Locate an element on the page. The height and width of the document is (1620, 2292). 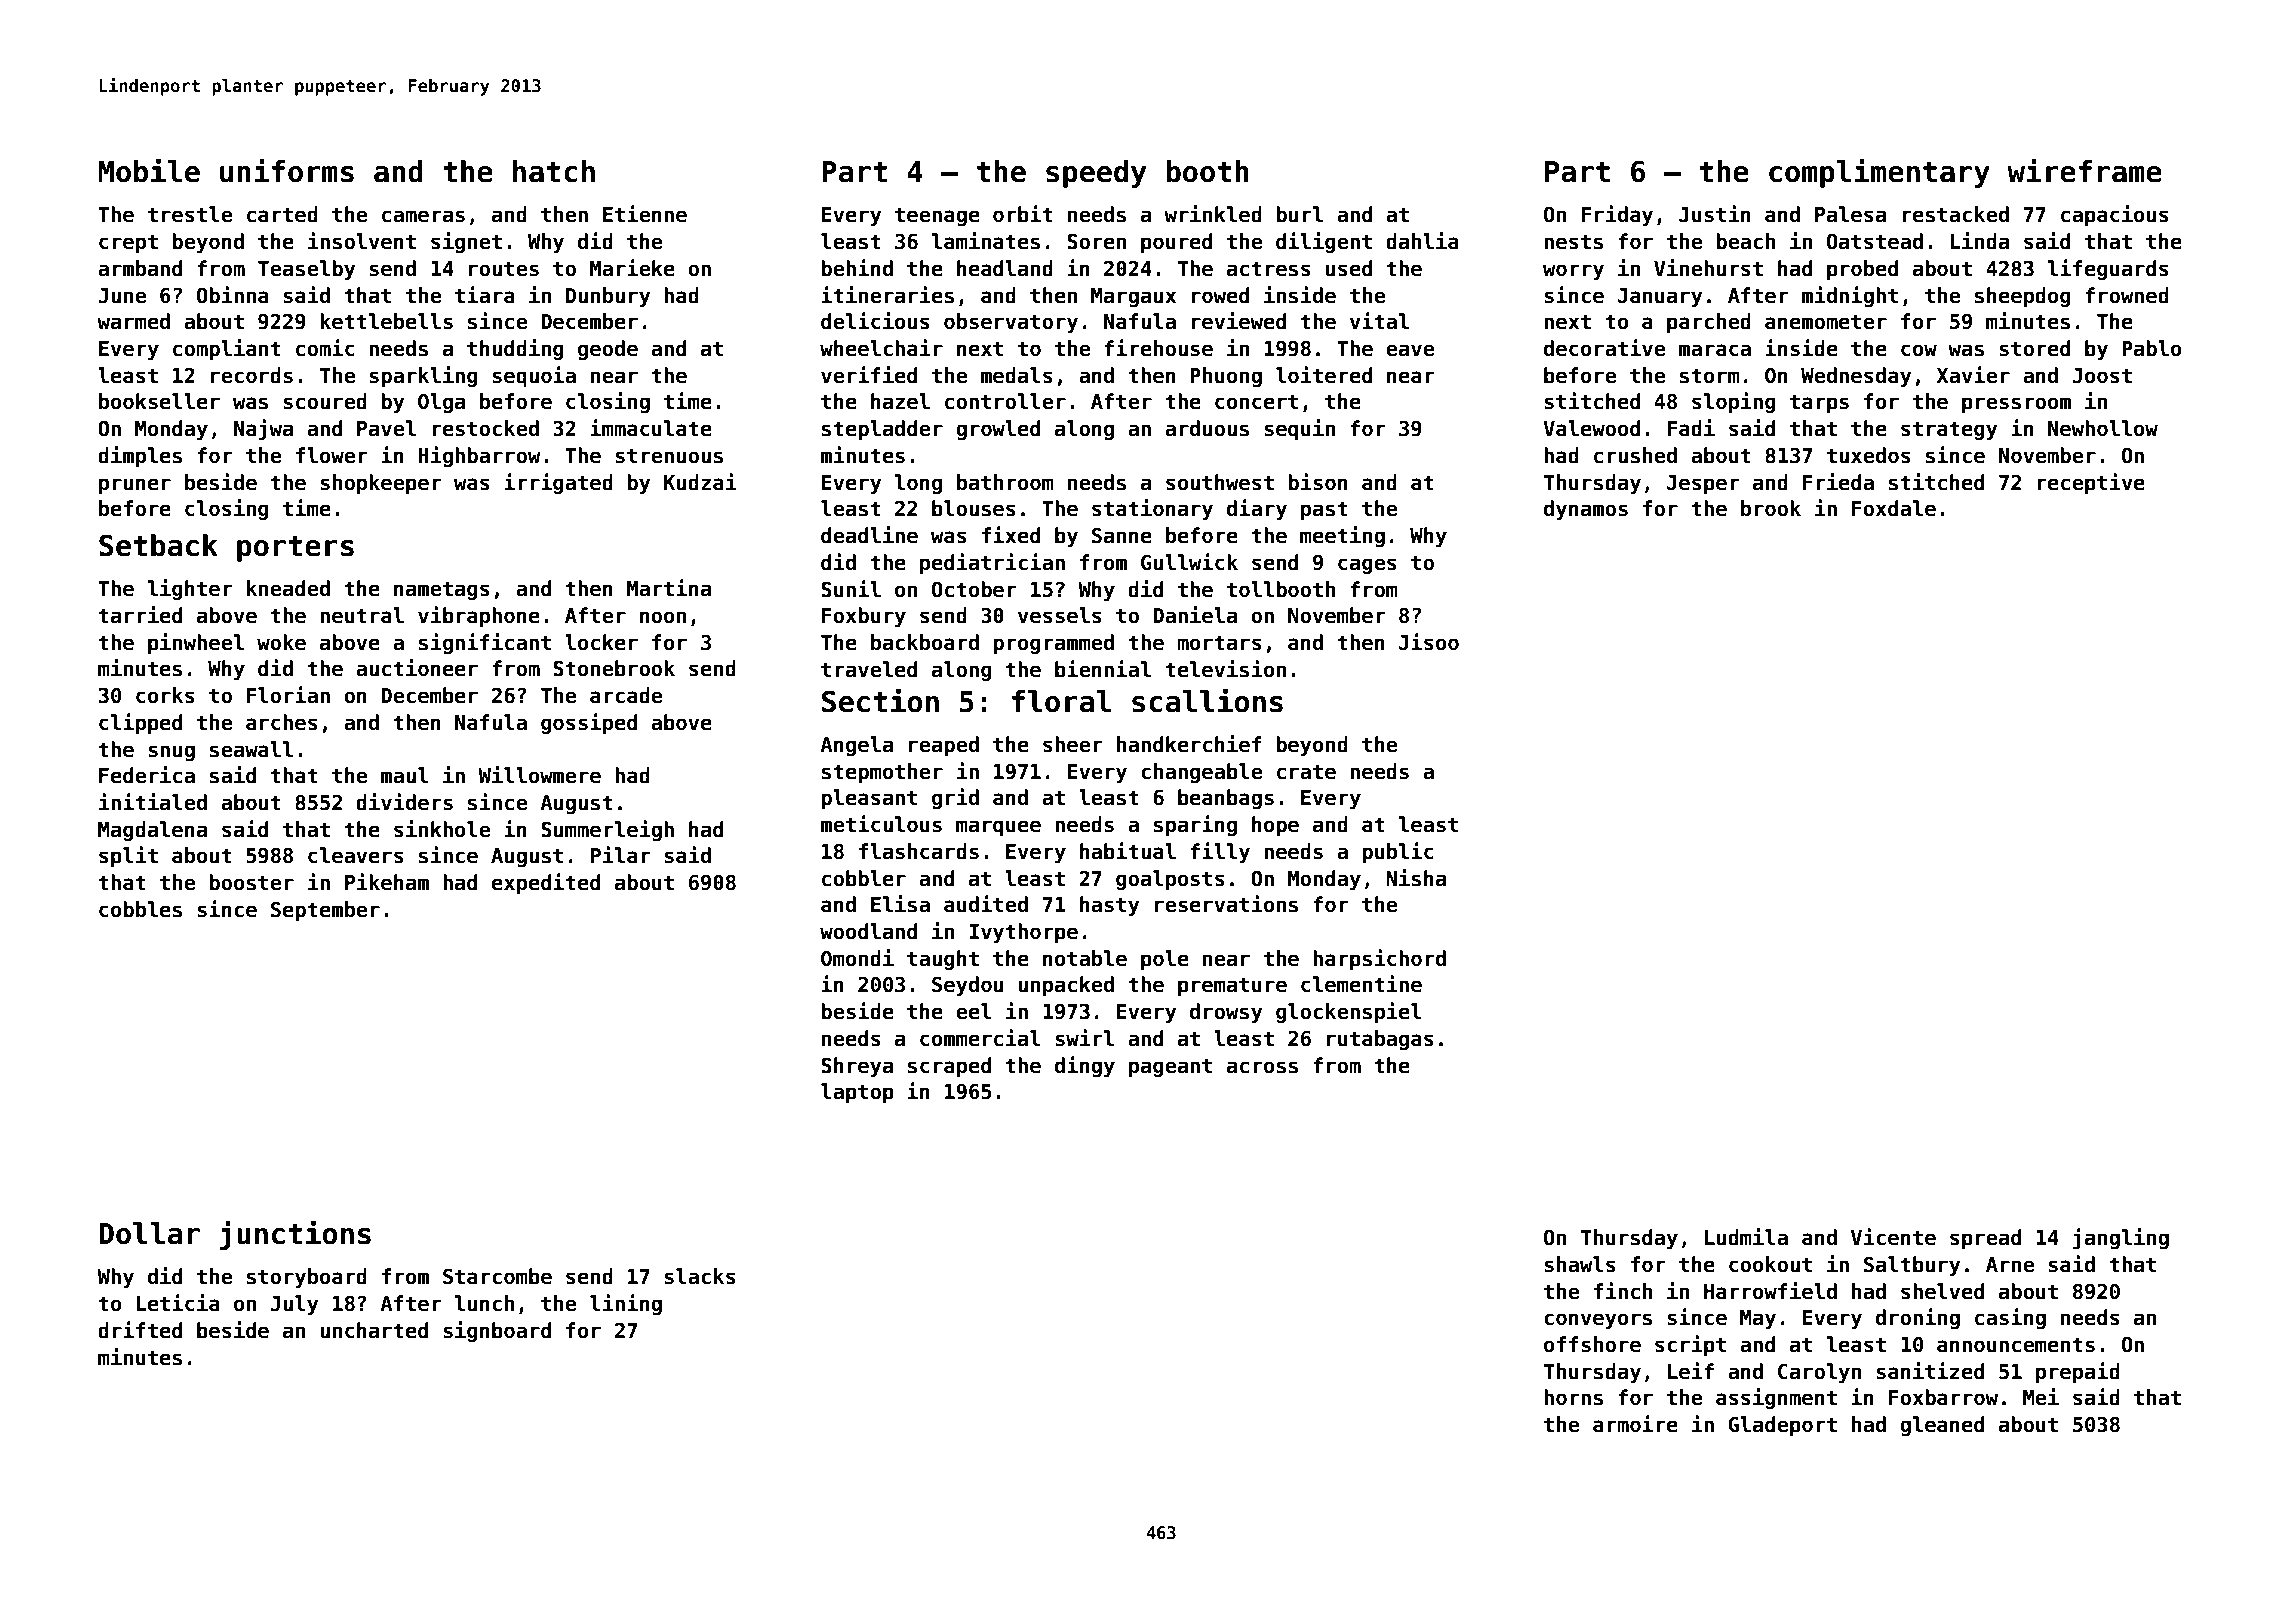
gleaned is located at coordinates (1942, 1426).
